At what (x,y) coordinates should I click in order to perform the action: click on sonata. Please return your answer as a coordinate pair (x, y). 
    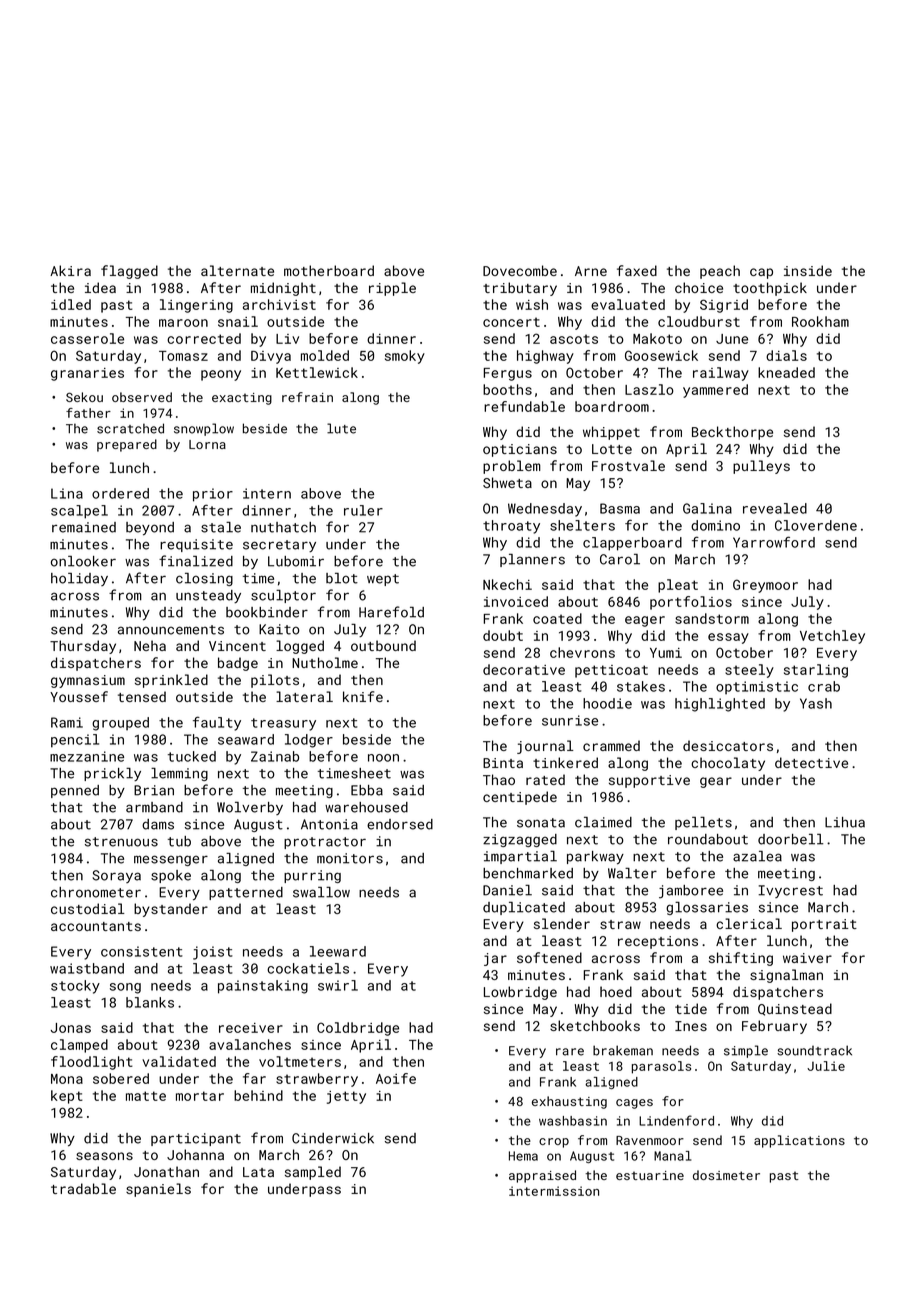
    Looking at the image, I should click on (541, 823).
